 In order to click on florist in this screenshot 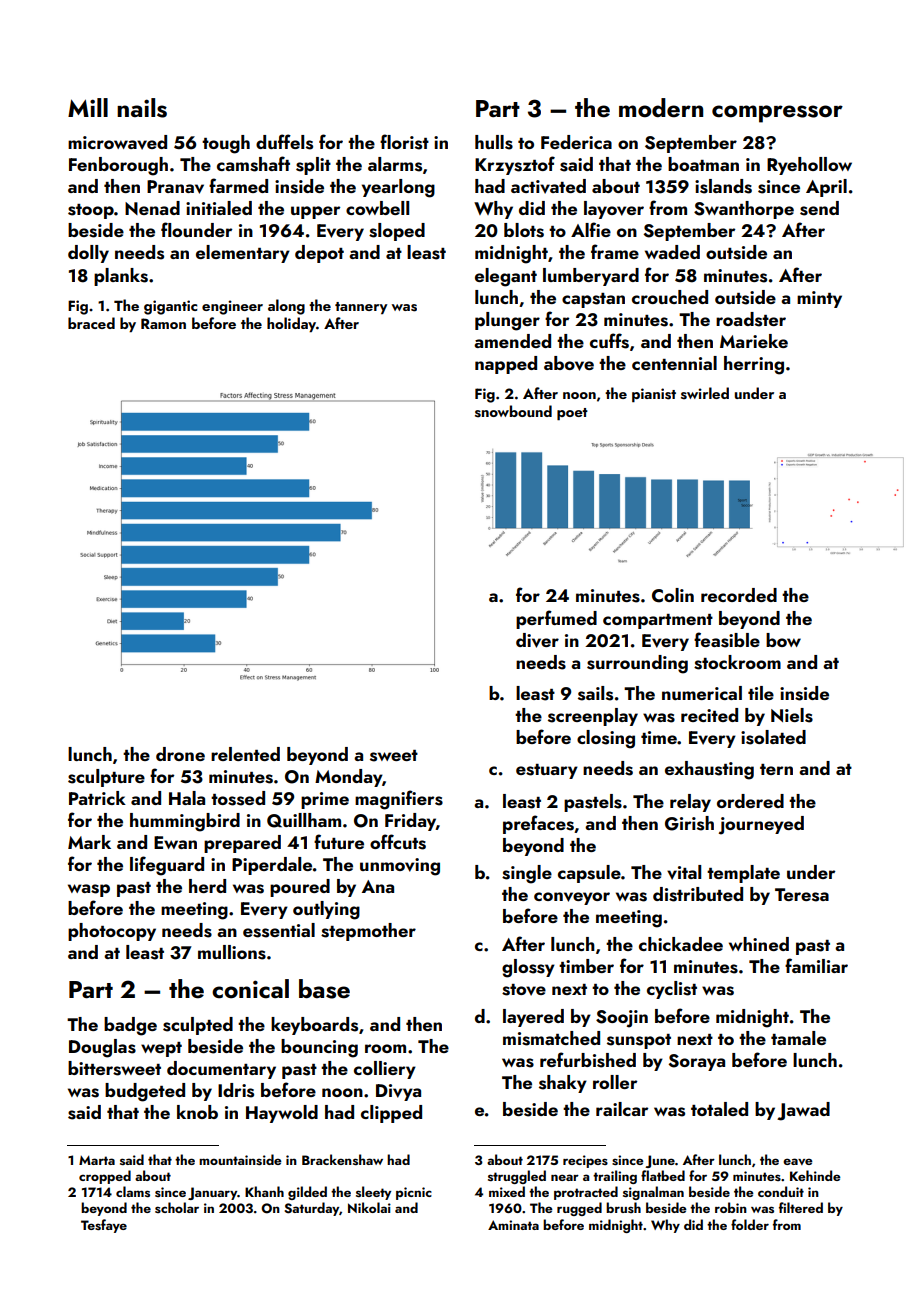, I will do `click(404, 142)`.
